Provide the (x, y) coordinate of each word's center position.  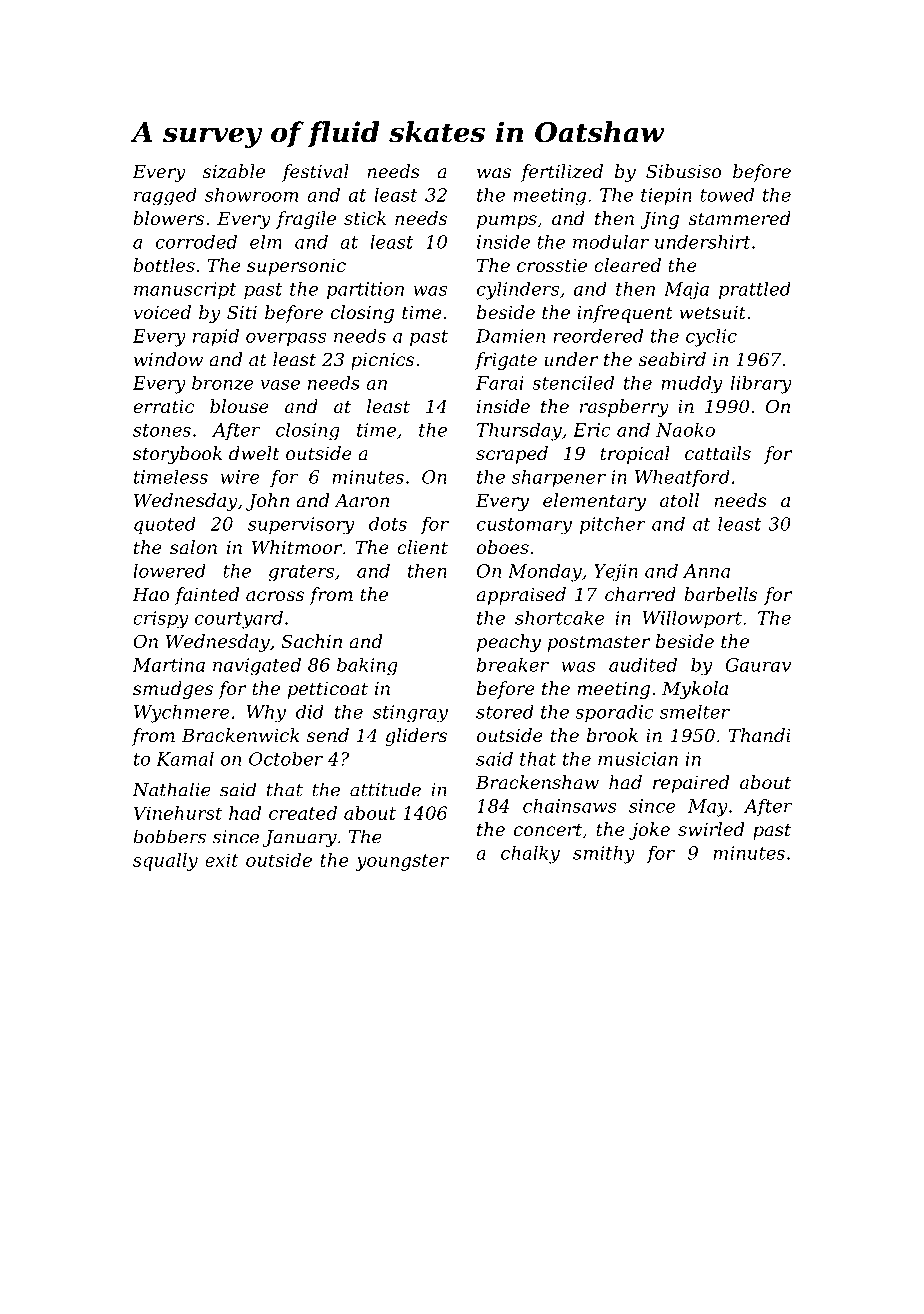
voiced (162, 312)
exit (222, 860)
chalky (530, 855)
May (708, 808)
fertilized (562, 173)
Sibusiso (684, 171)
